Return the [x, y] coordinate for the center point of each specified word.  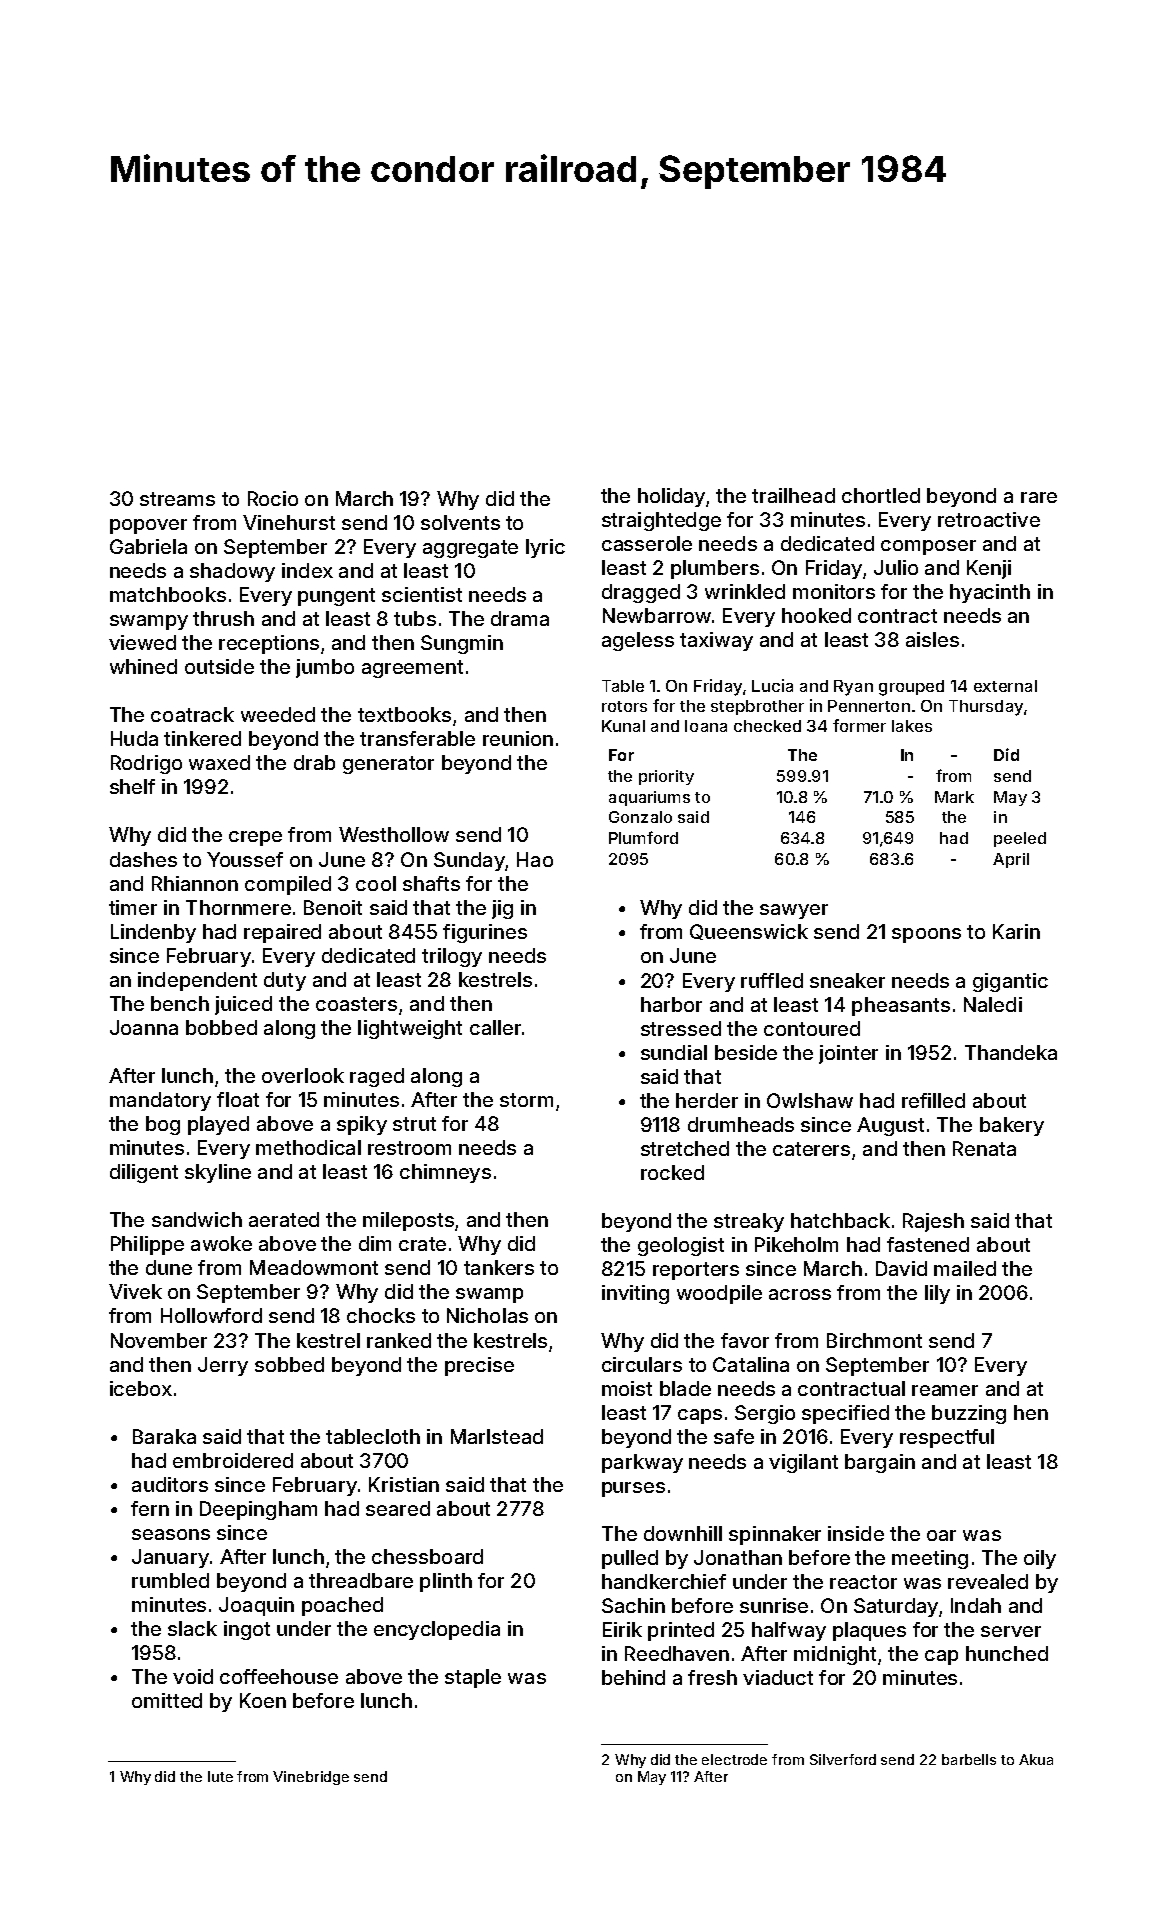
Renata [984, 1148]
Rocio [273, 498]
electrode [734, 1759]
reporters [696, 1271]
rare [1039, 497]
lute [220, 1776]
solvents [460, 522]
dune [169, 1267]
